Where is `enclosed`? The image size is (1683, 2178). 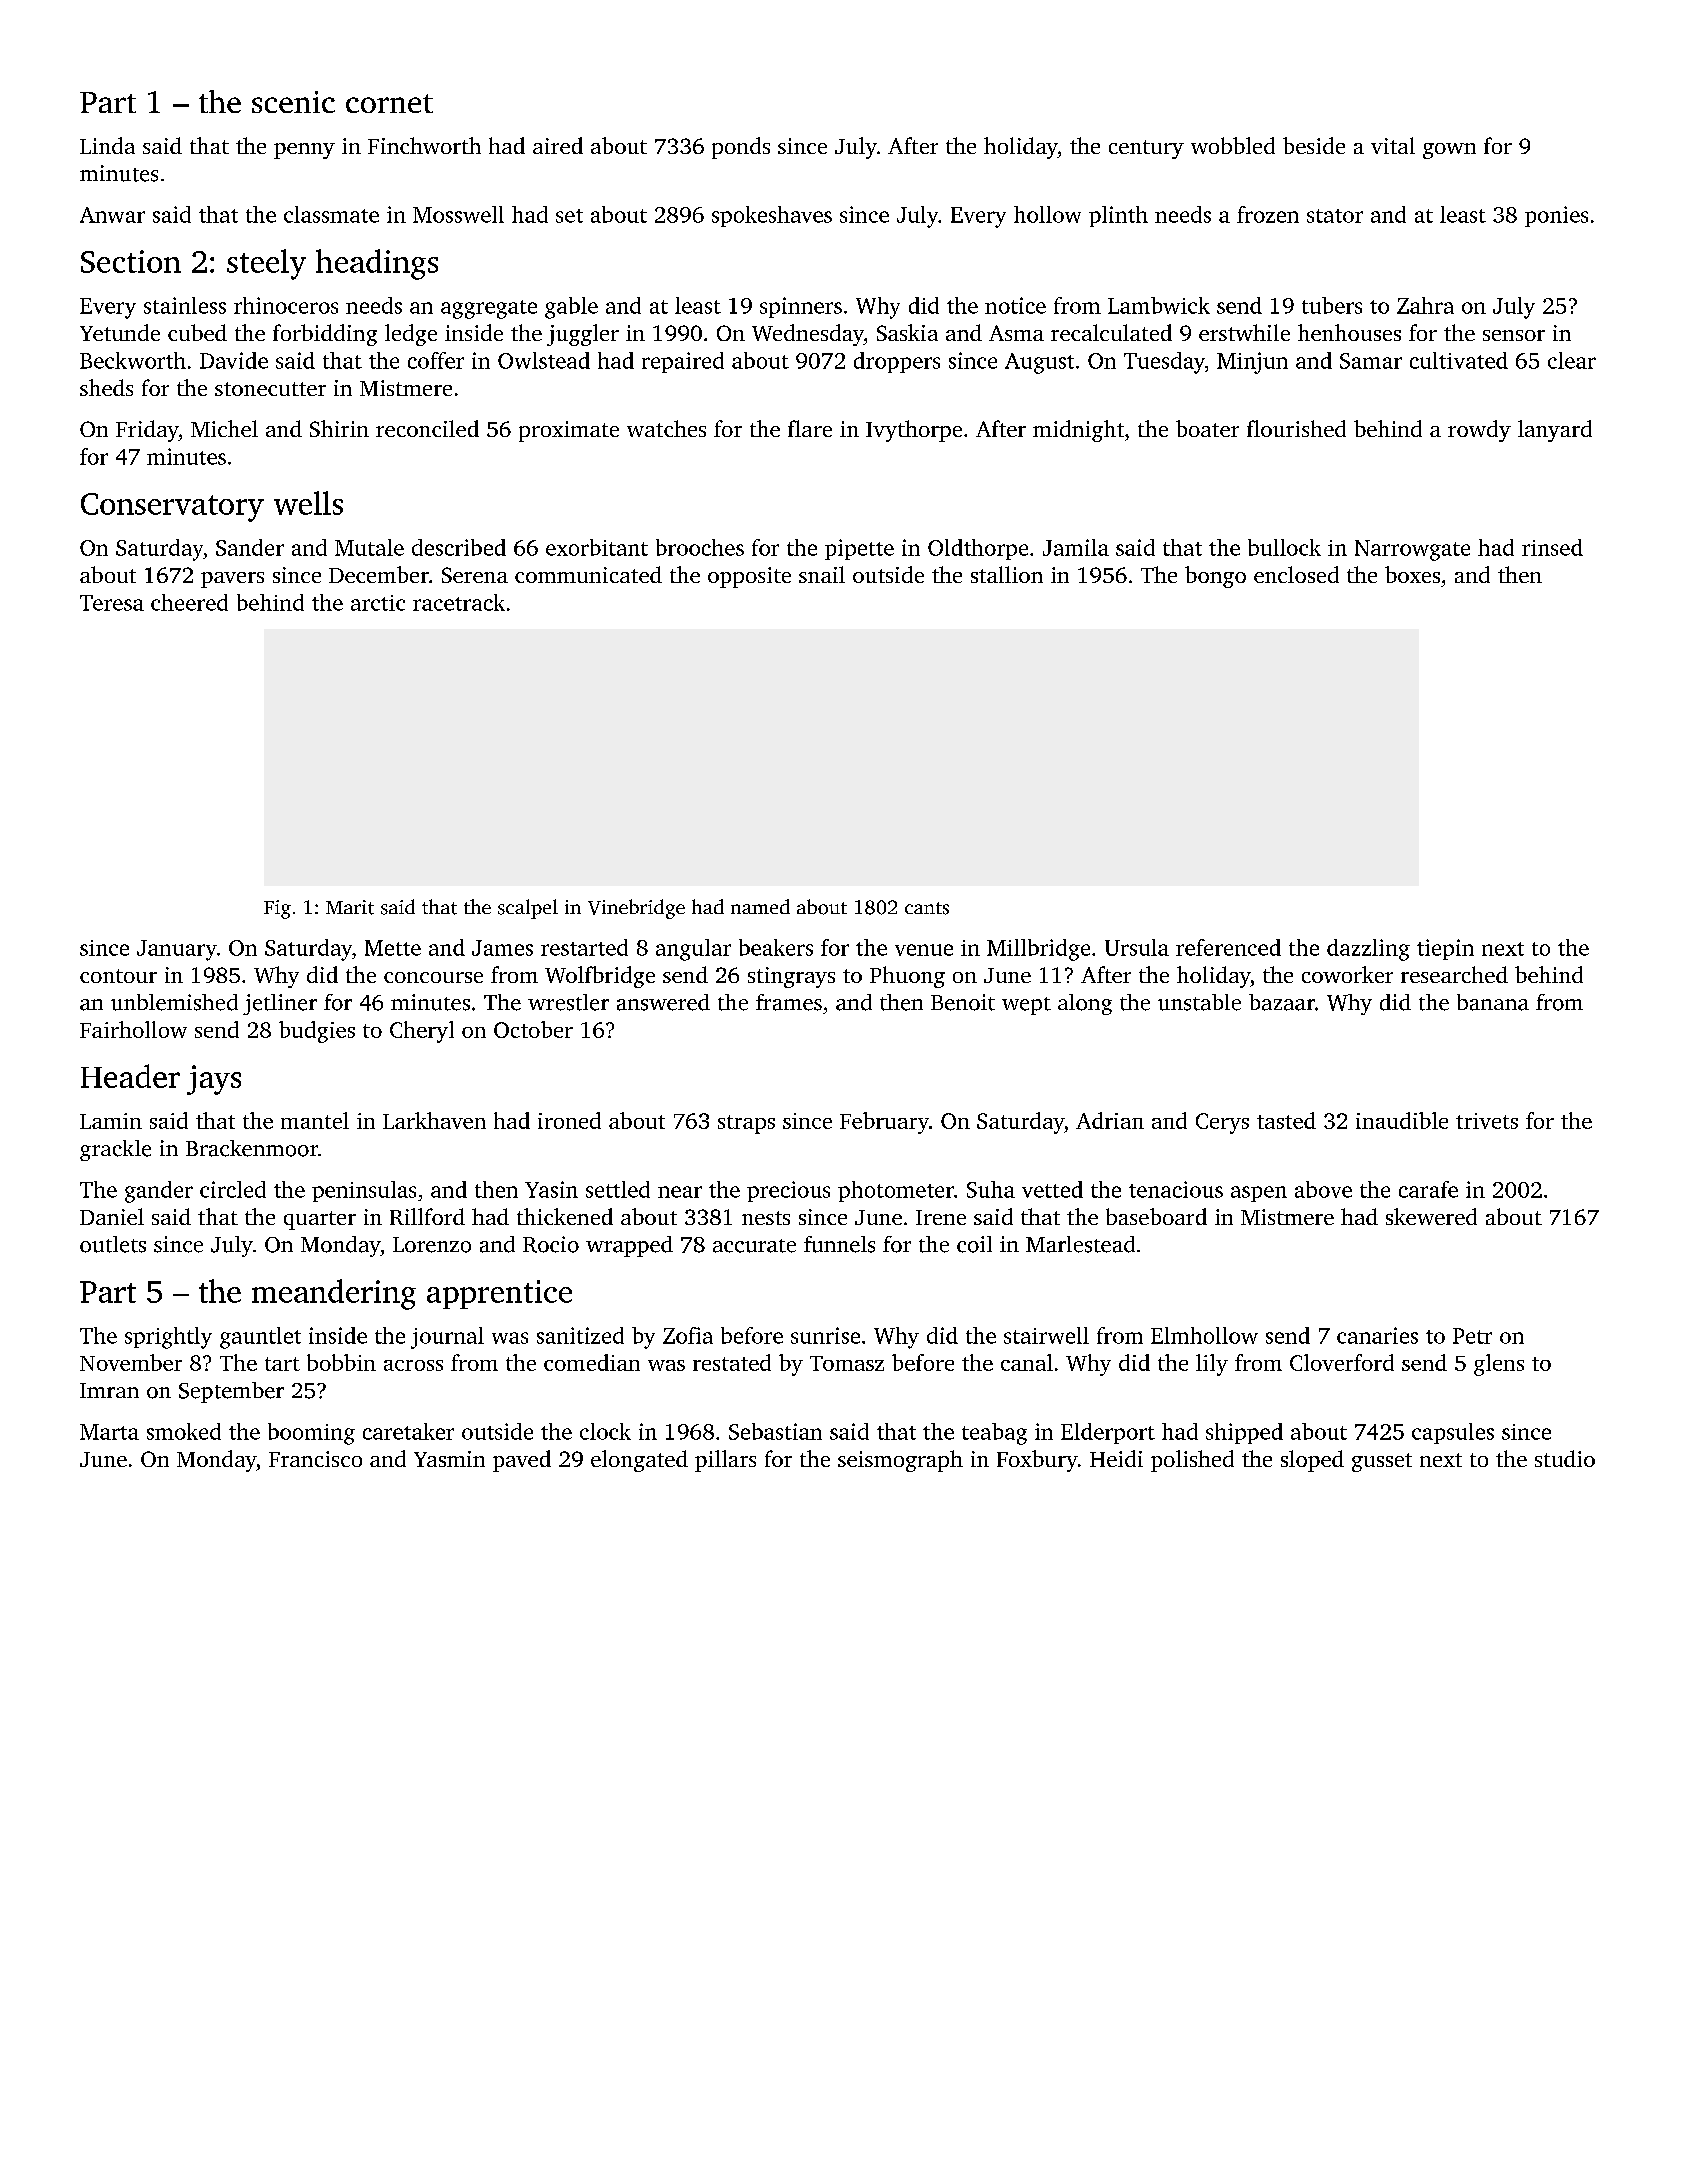 enclosed is located at coordinates (1296, 574).
